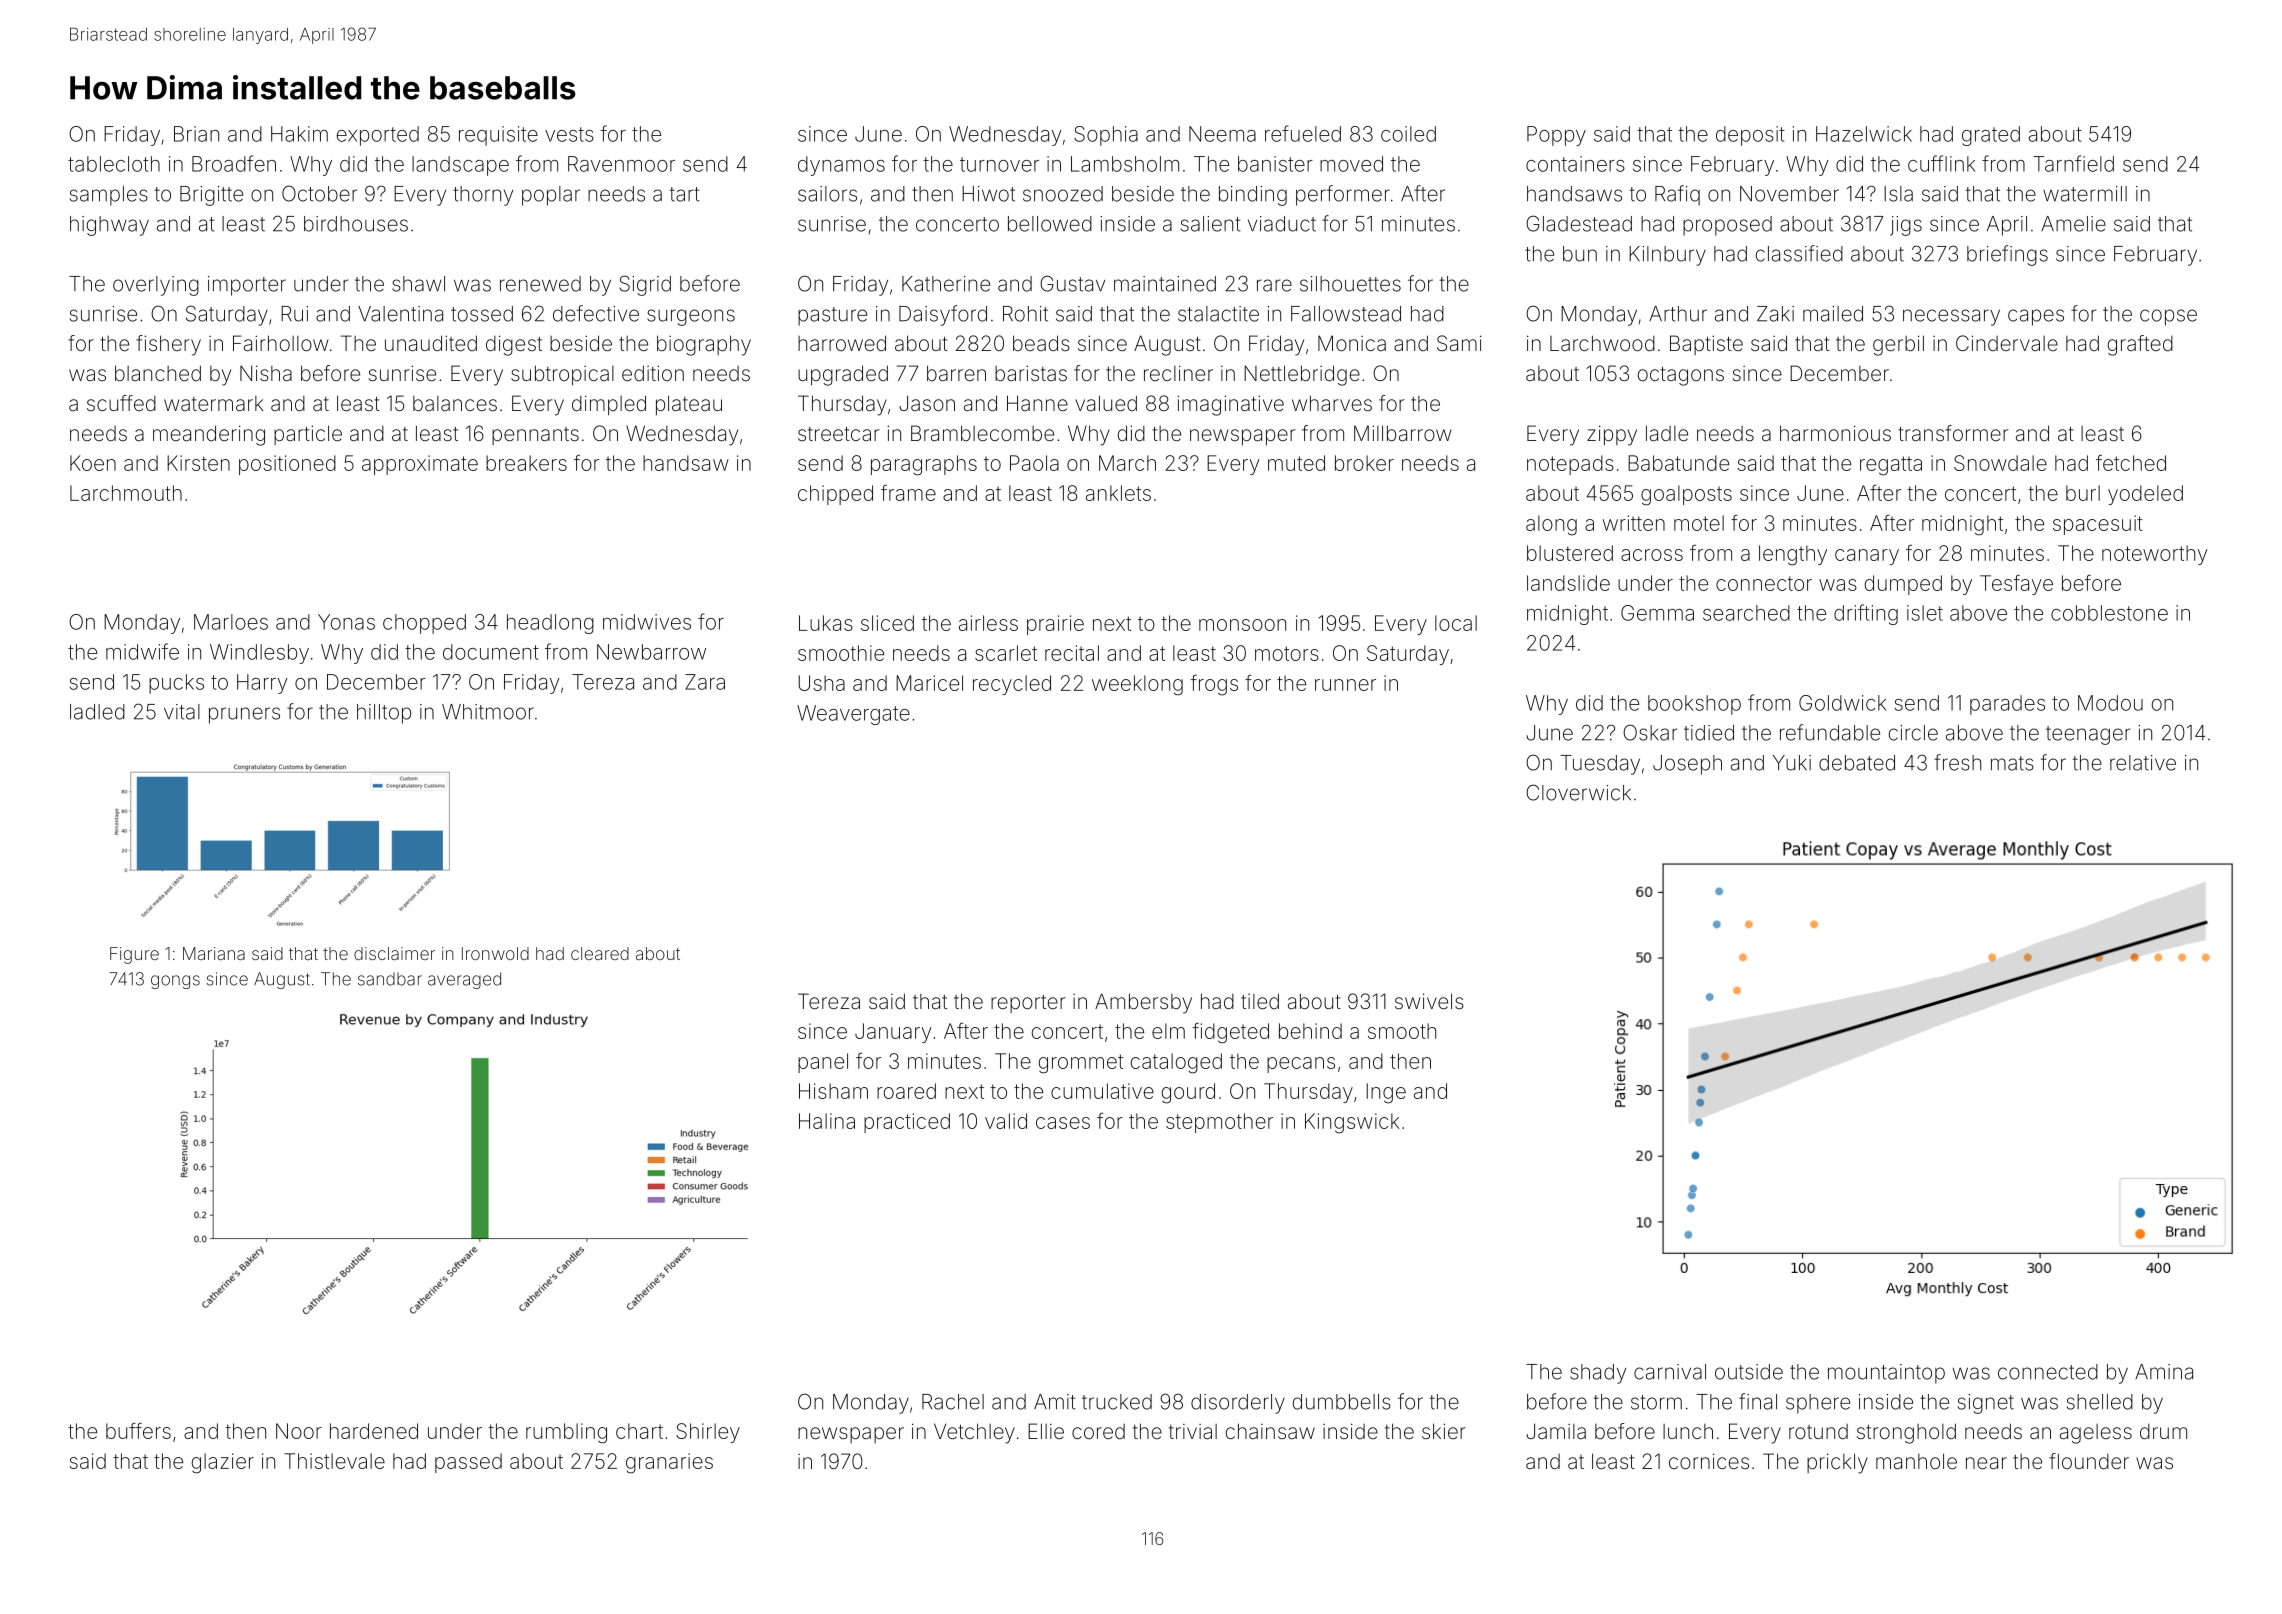  What do you see at coordinates (1864, 134) in the document?
I see `Hazelwick` at bounding box center [1864, 134].
